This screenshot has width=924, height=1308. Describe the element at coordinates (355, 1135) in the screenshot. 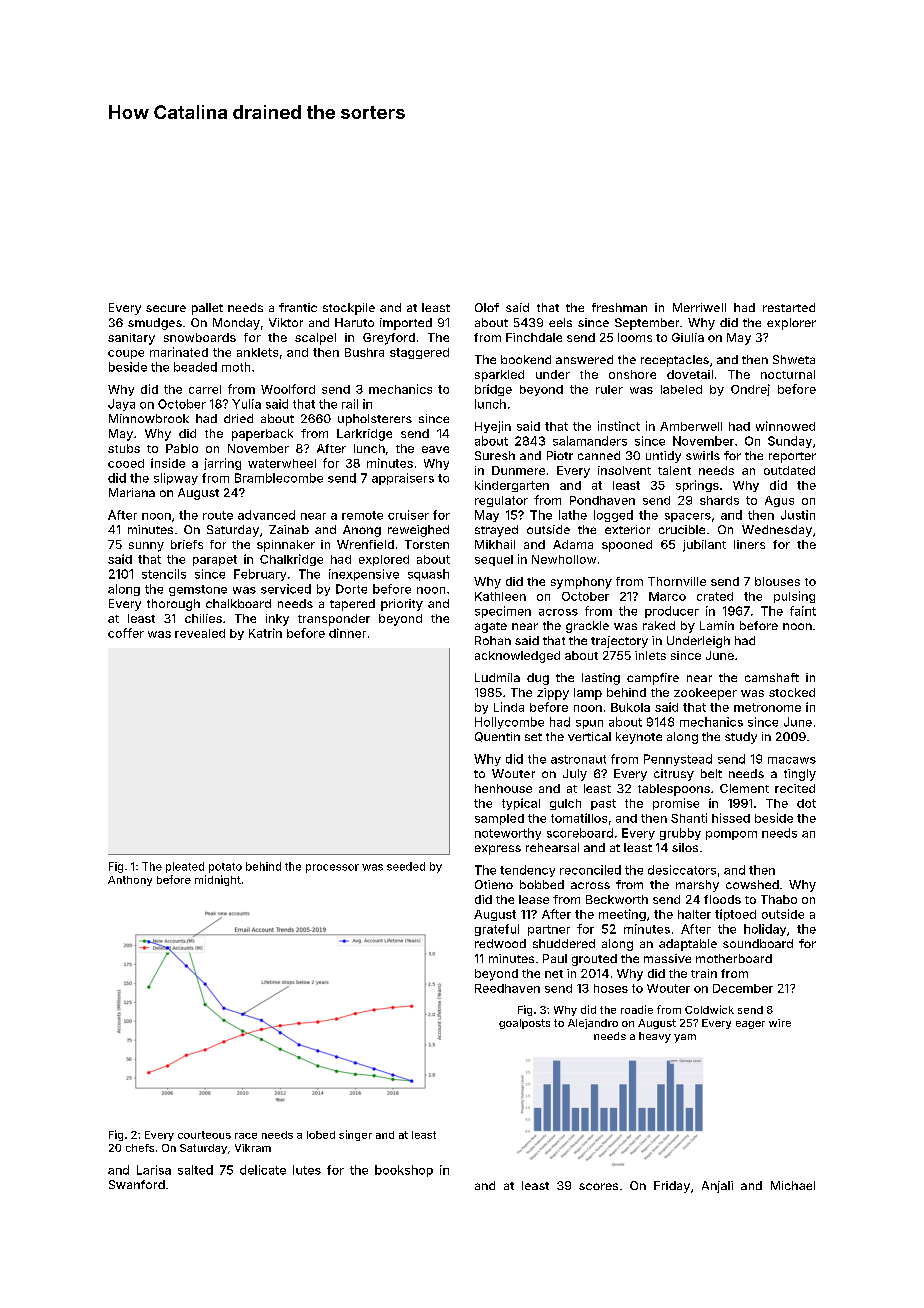

I see `singer` at that location.
